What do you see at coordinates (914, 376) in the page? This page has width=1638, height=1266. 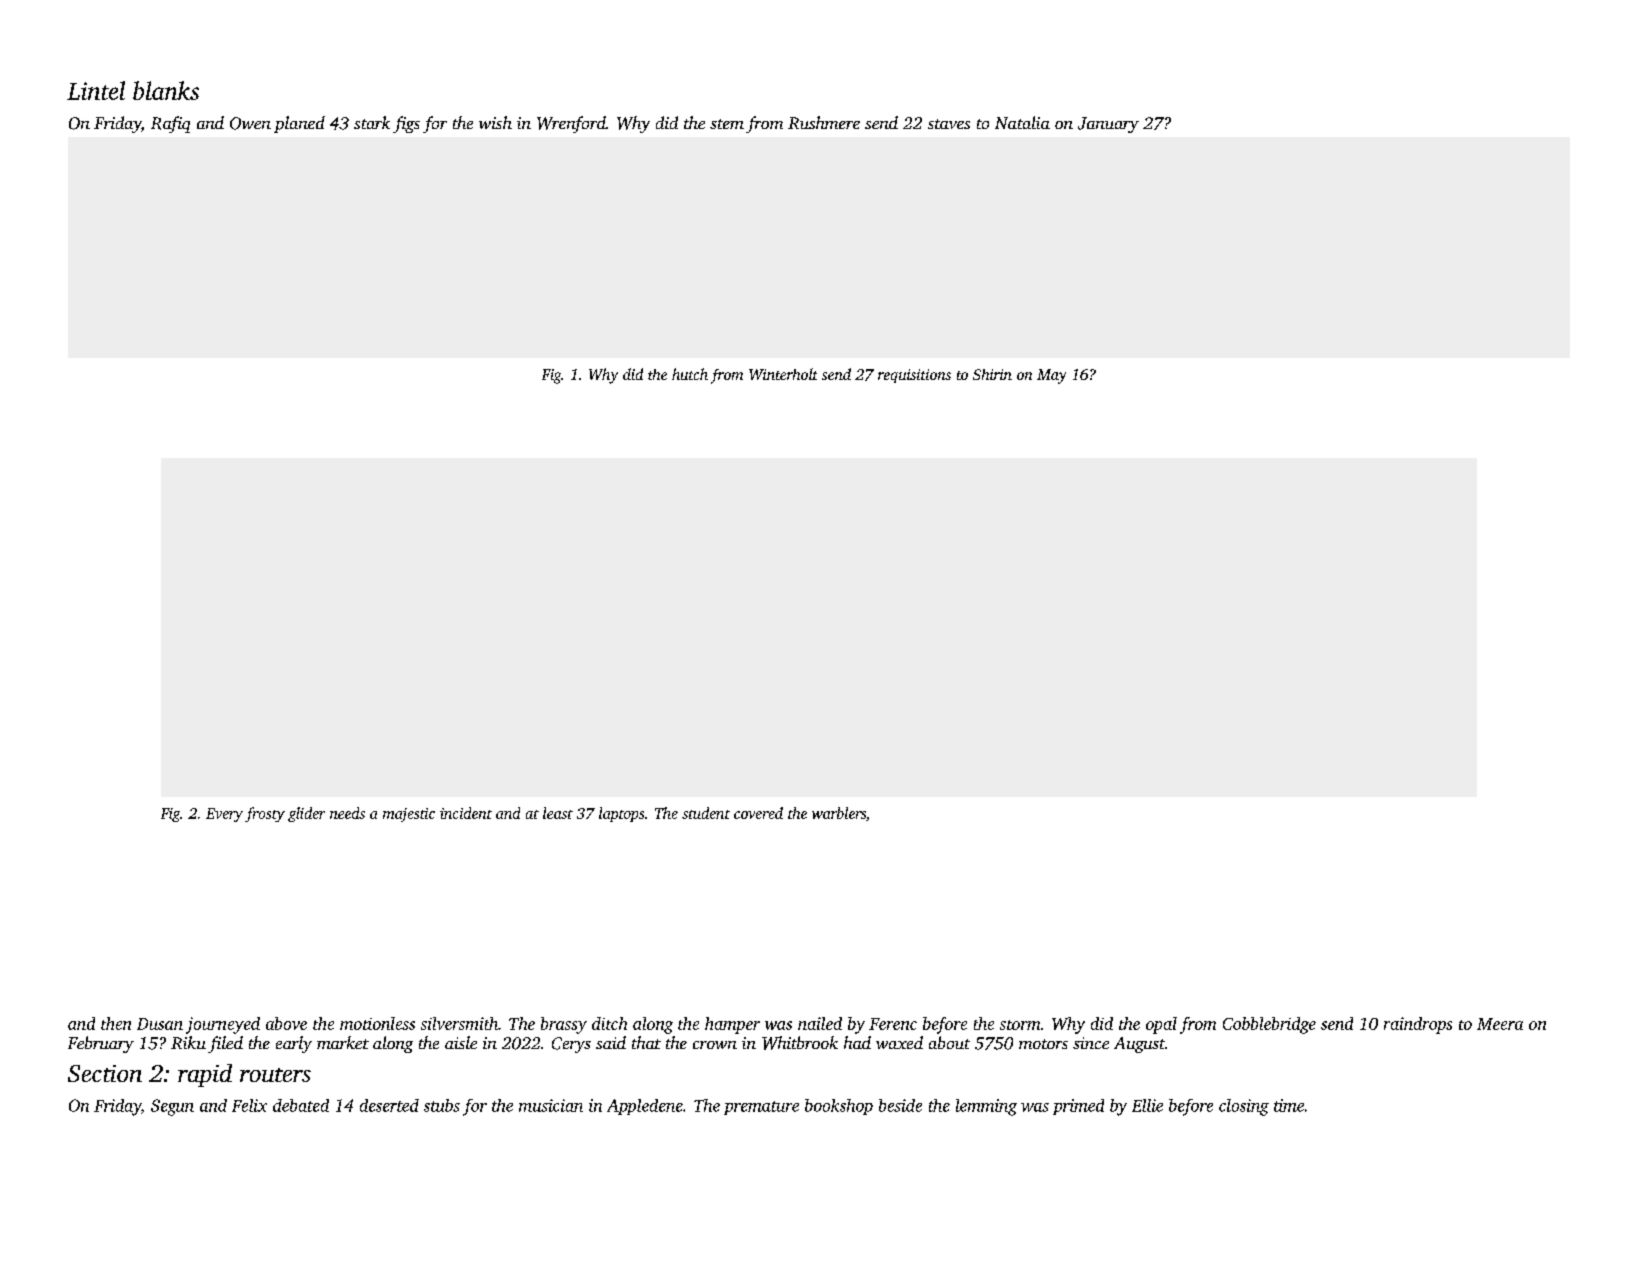 I see `requisitions` at bounding box center [914, 376].
